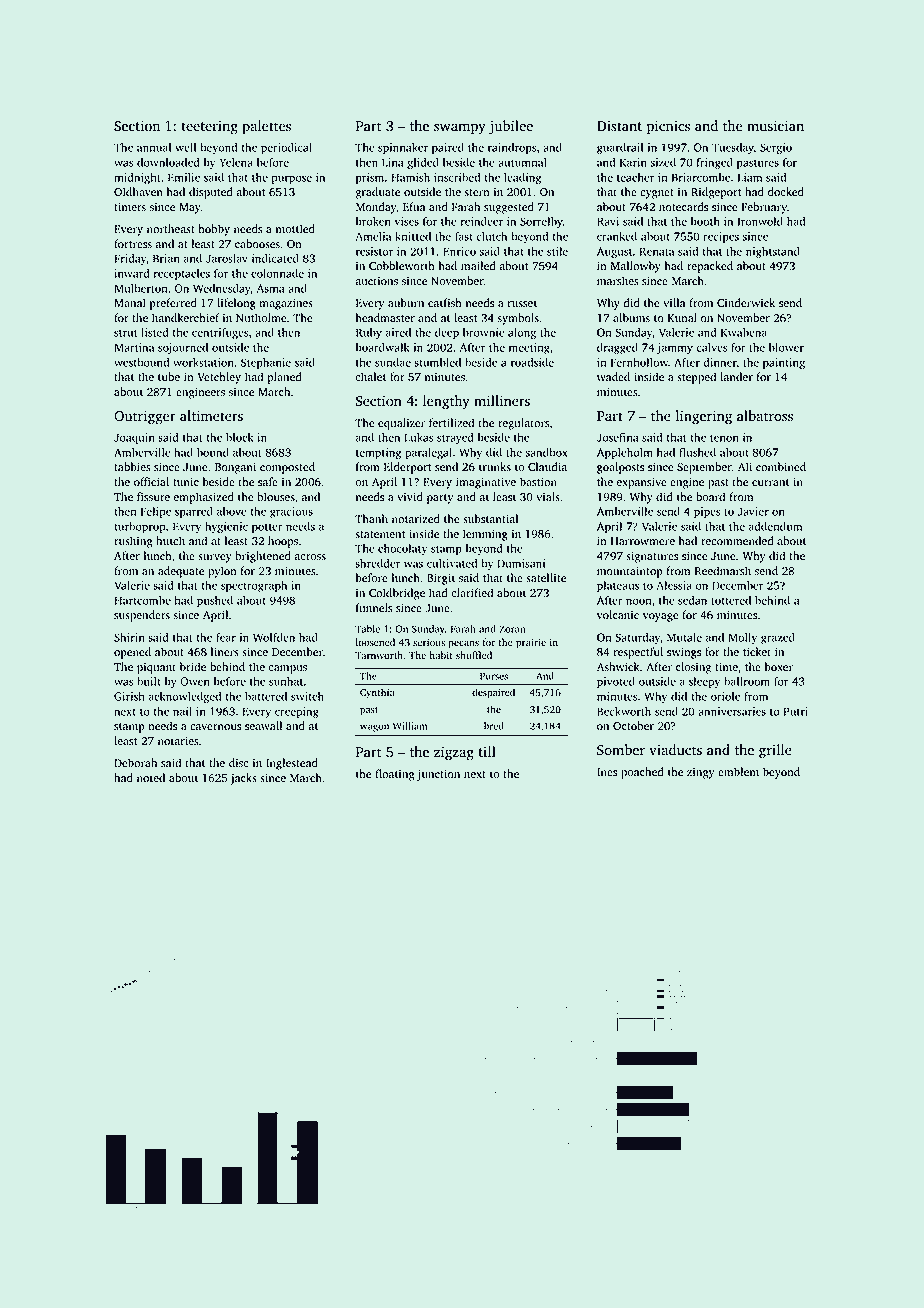 Image resolution: width=924 pixels, height=1308 pixels. Describe the element at coordinates (377, 693) in the screenshot. I see `Cynthia` at that location.
